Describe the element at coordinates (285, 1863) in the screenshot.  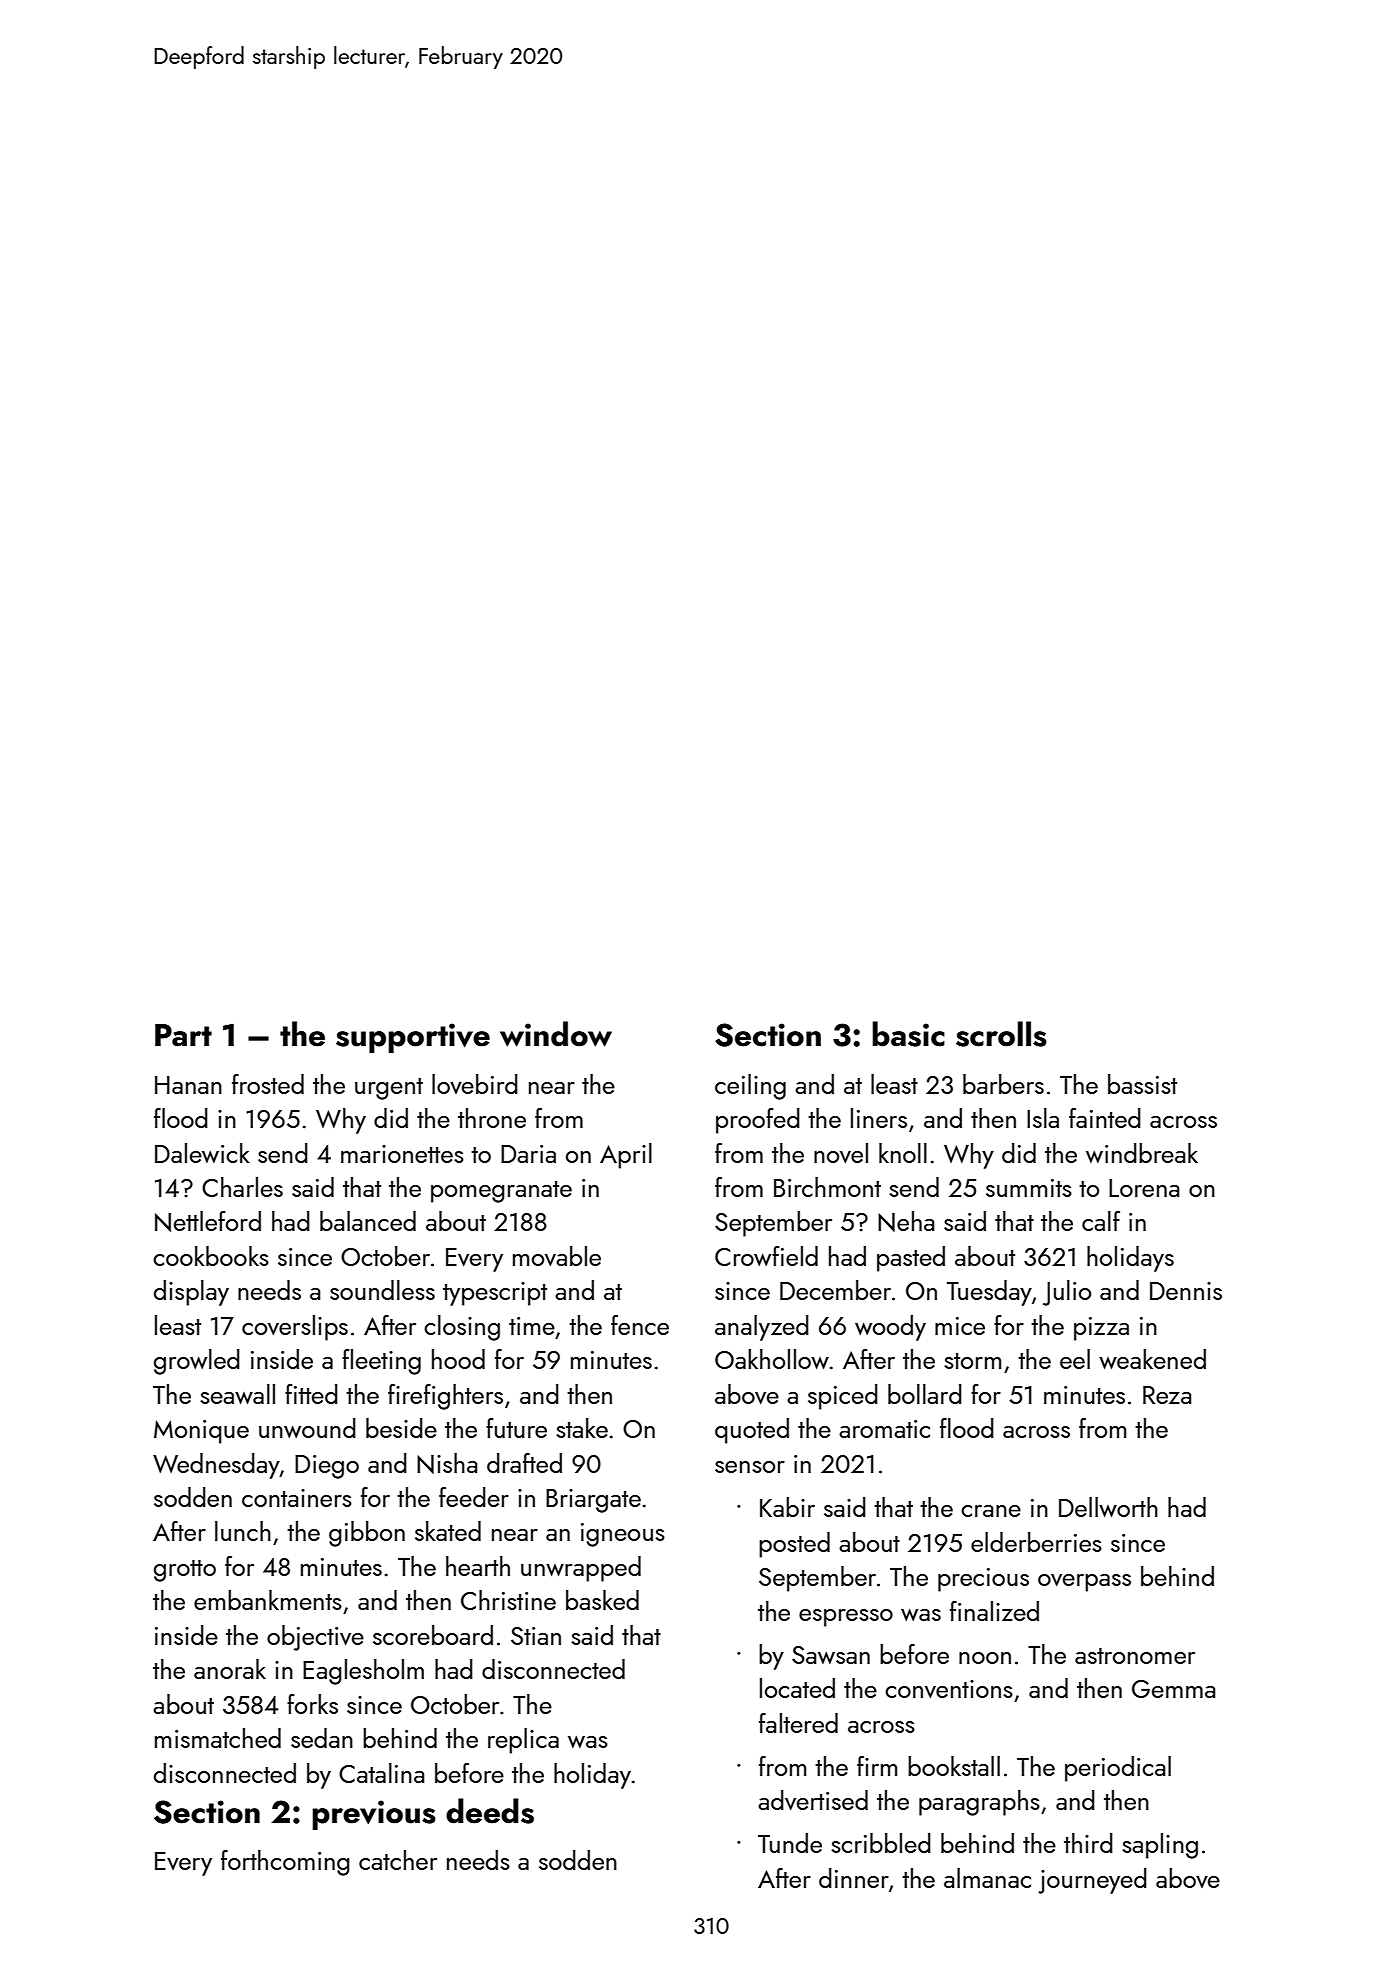
I see `forthcoming` at that location.
